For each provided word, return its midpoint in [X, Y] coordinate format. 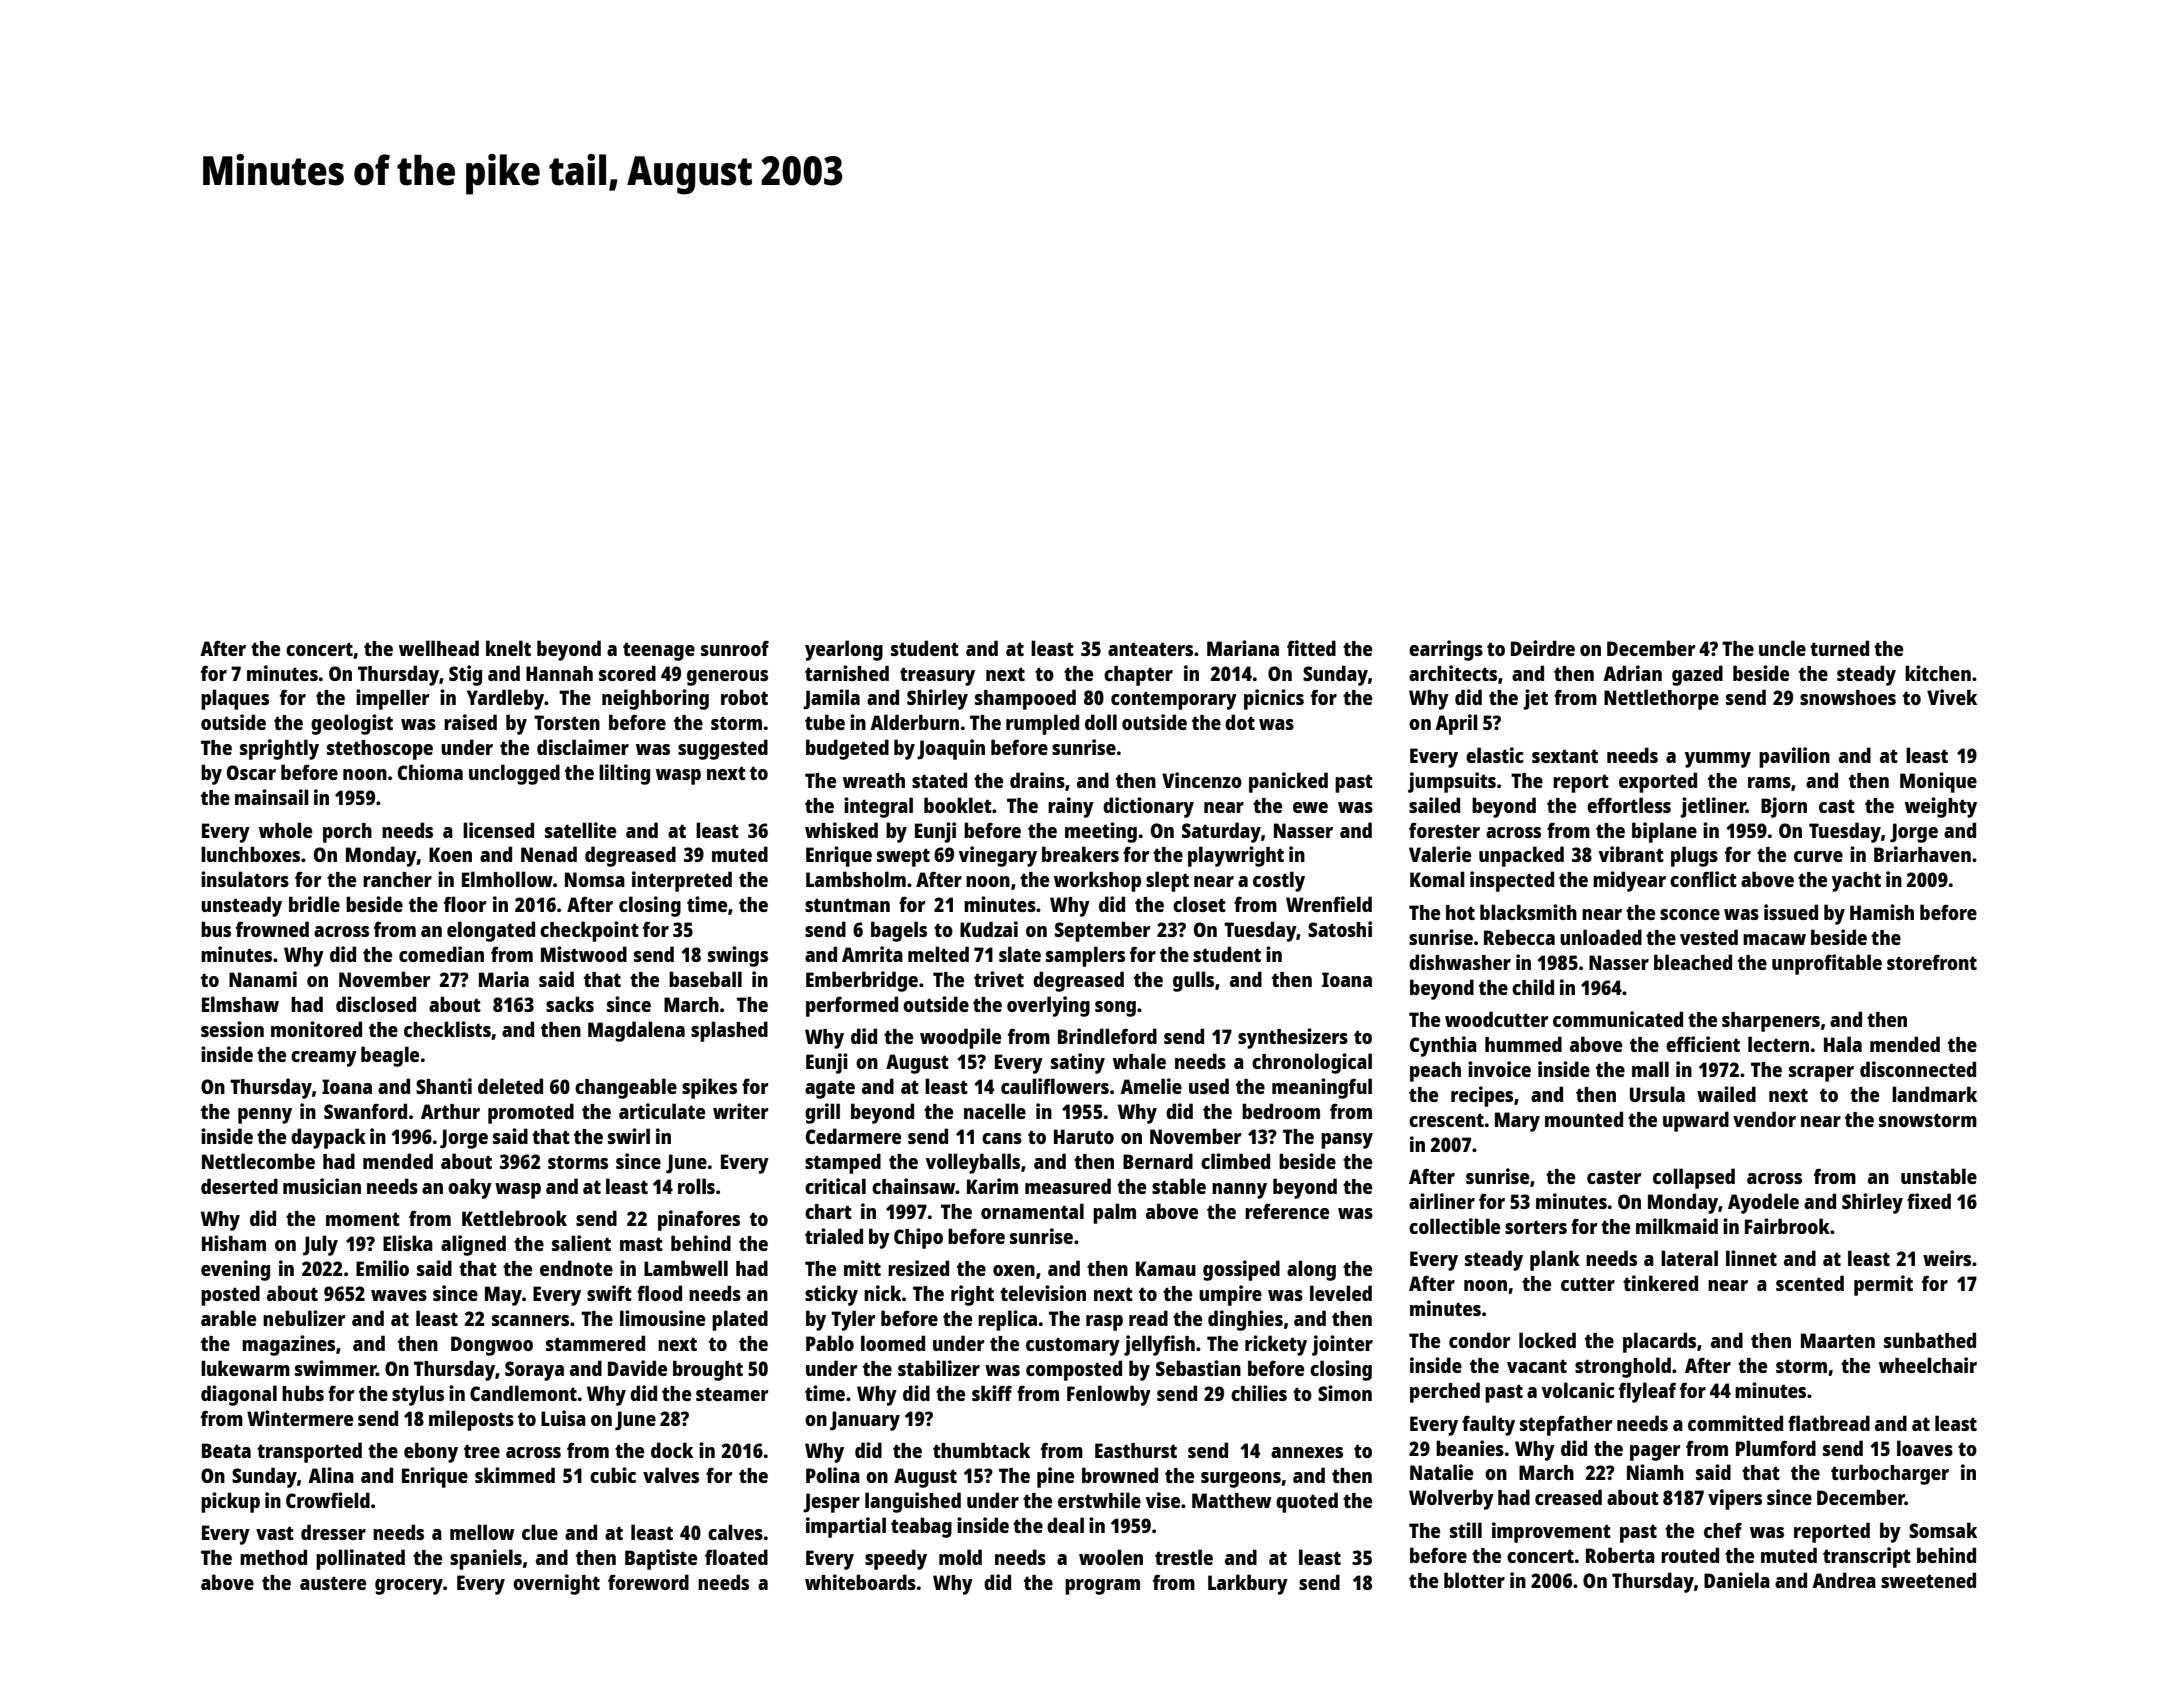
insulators [245, 879]
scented [1810, 1283]
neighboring [655, 699]
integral [878, 807]
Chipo [918, 1238]
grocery [409, 1587]
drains [1037, 780]
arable [228, 1318]
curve [1818, 856]
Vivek [1952, 697]
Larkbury [1248, 1584]
